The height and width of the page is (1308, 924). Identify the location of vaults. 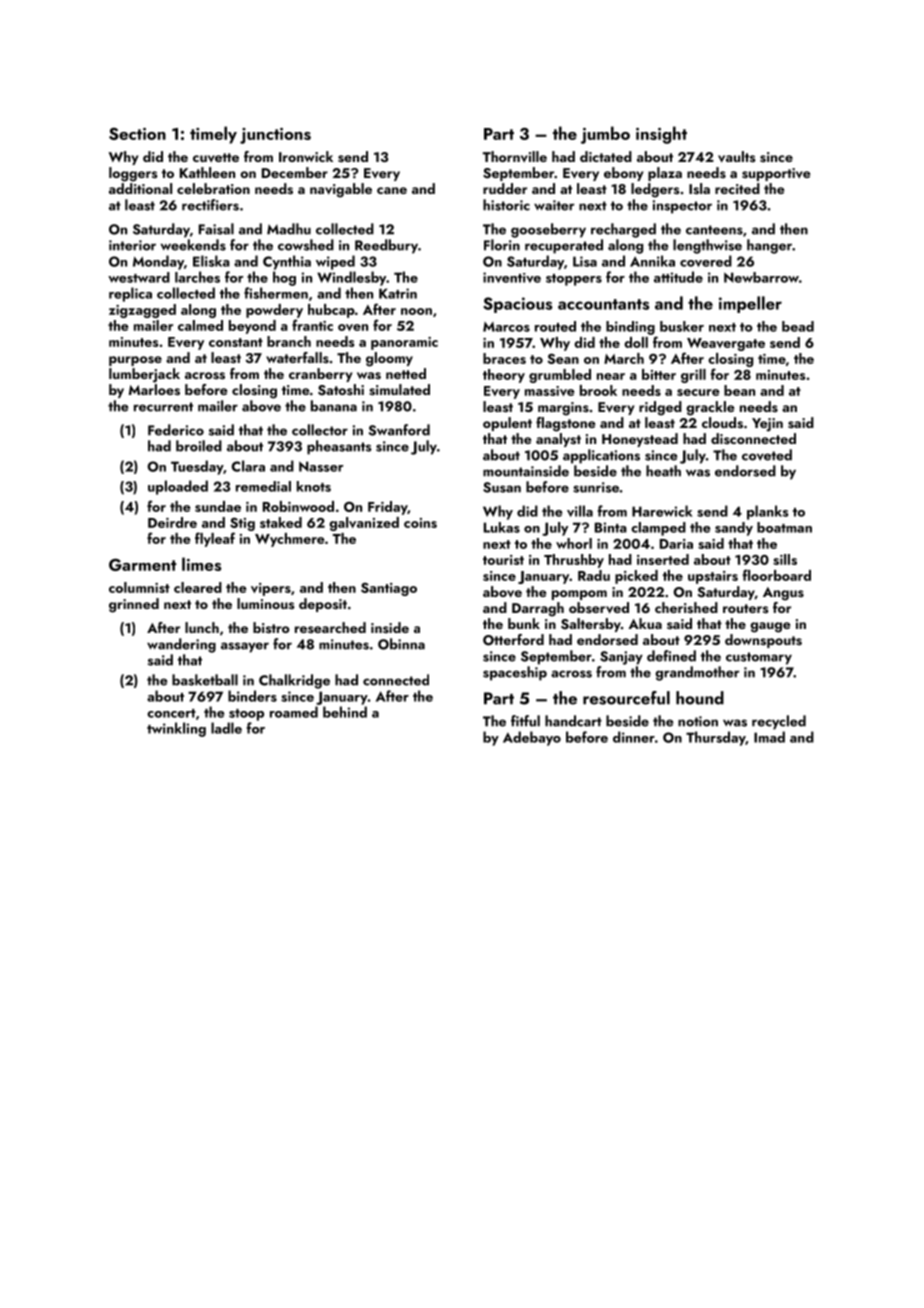
(736, 157).
